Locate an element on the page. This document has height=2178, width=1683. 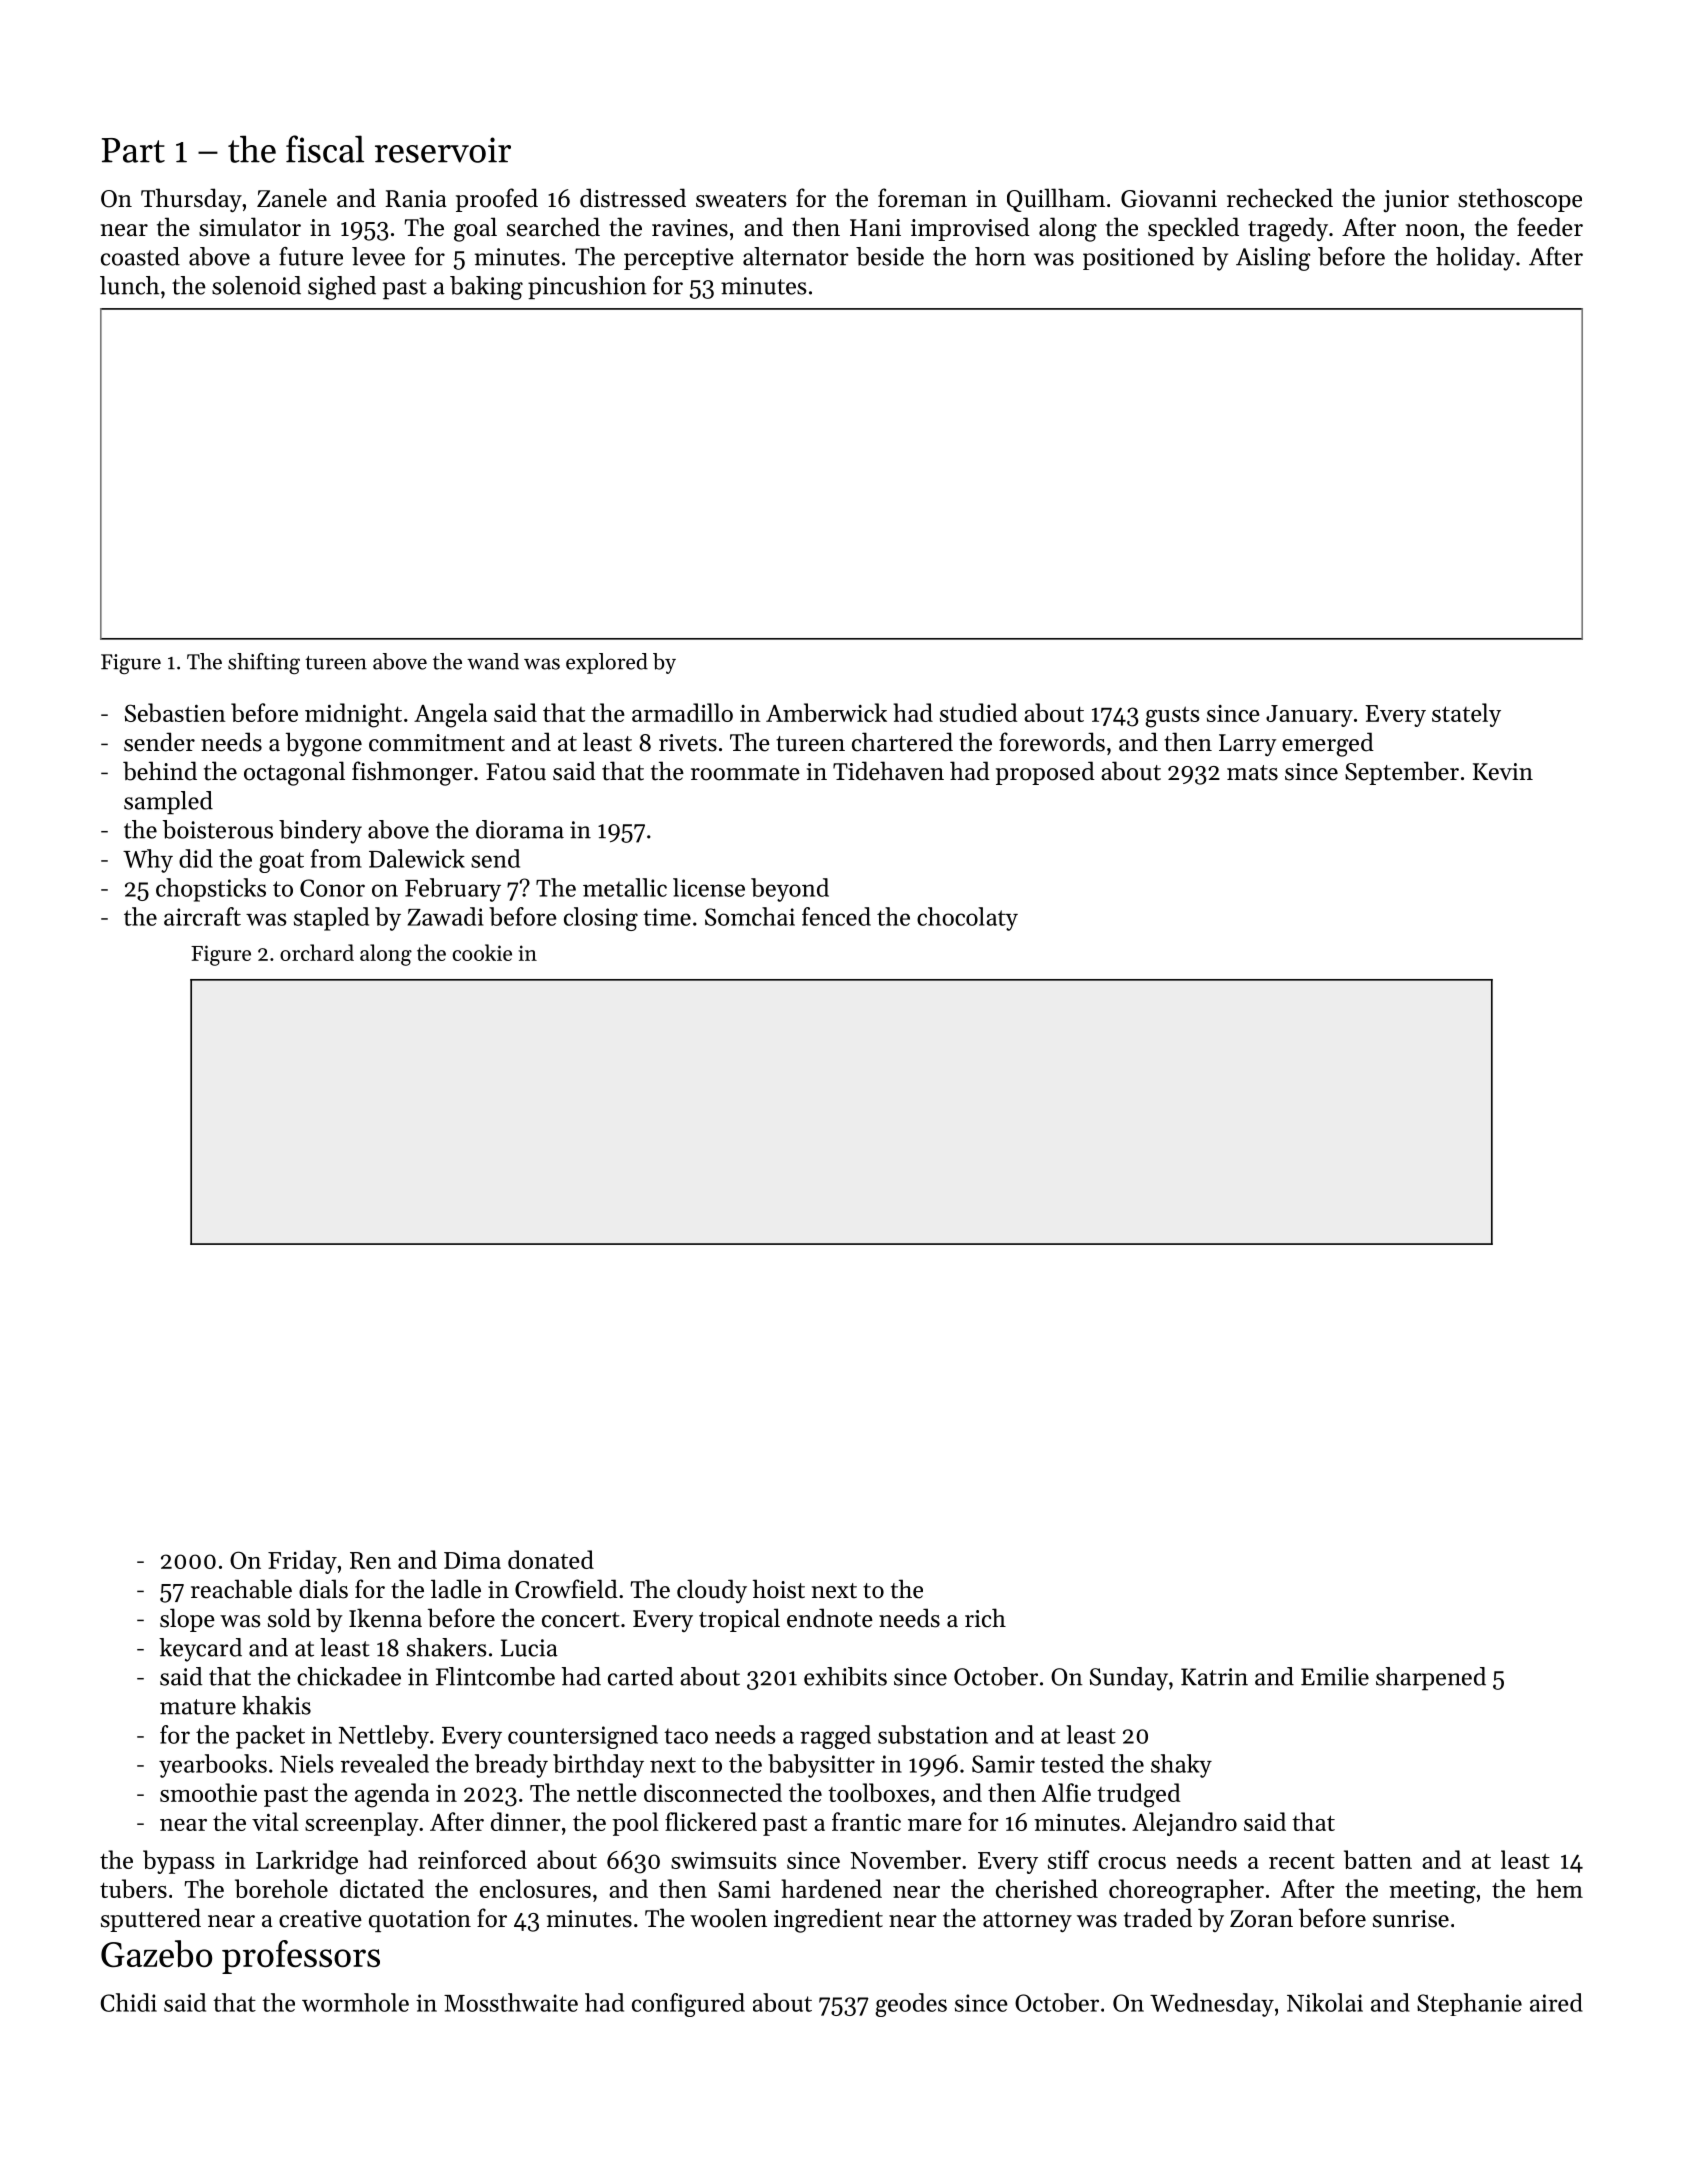
mats is located at coordinates (1252, 773).
